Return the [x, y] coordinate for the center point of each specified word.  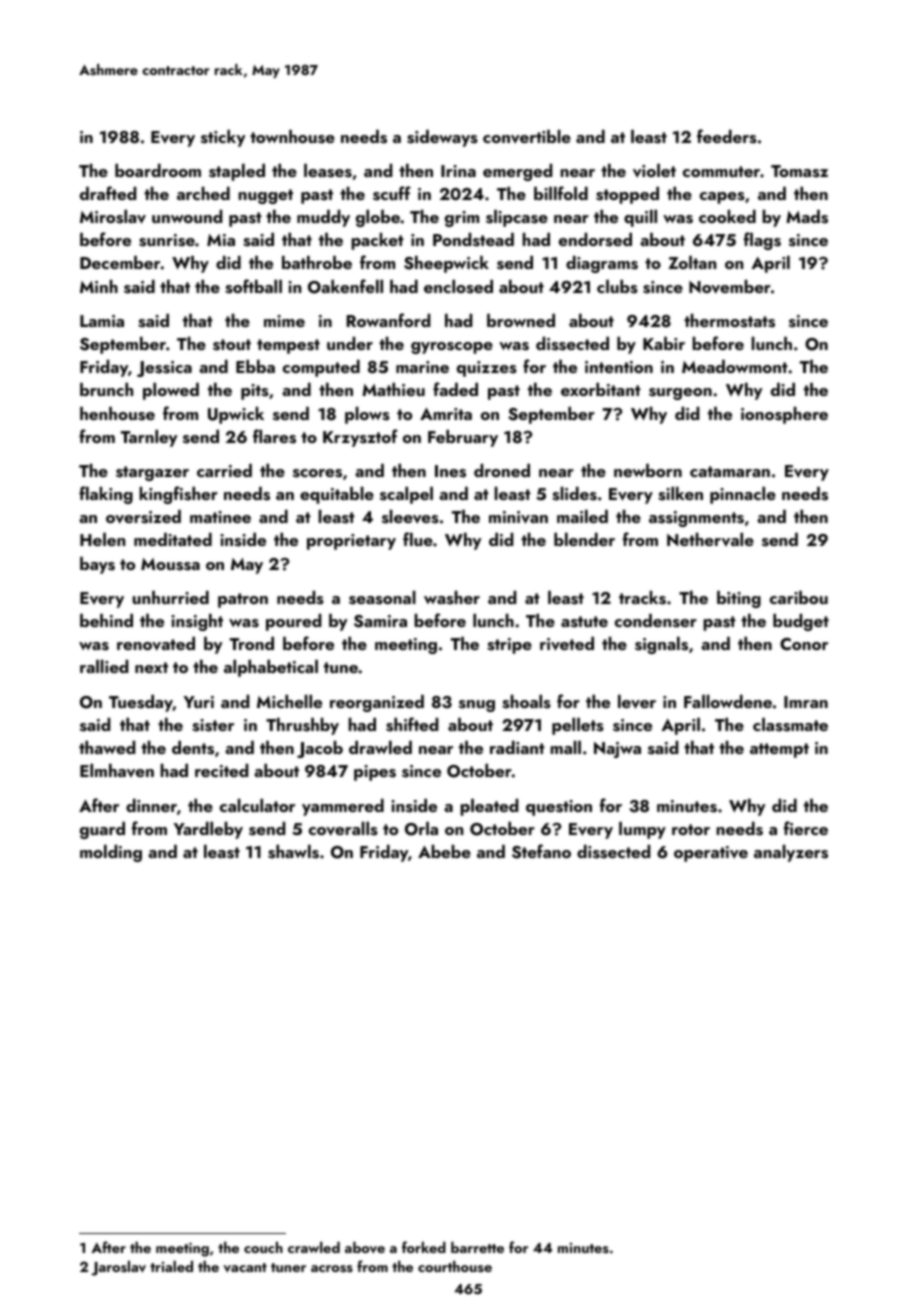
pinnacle [743, 495]
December [120, 262]
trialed [171, 1266]
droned [502, 470]
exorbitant [601, 389]
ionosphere [784, 415]
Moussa [170, 564]
